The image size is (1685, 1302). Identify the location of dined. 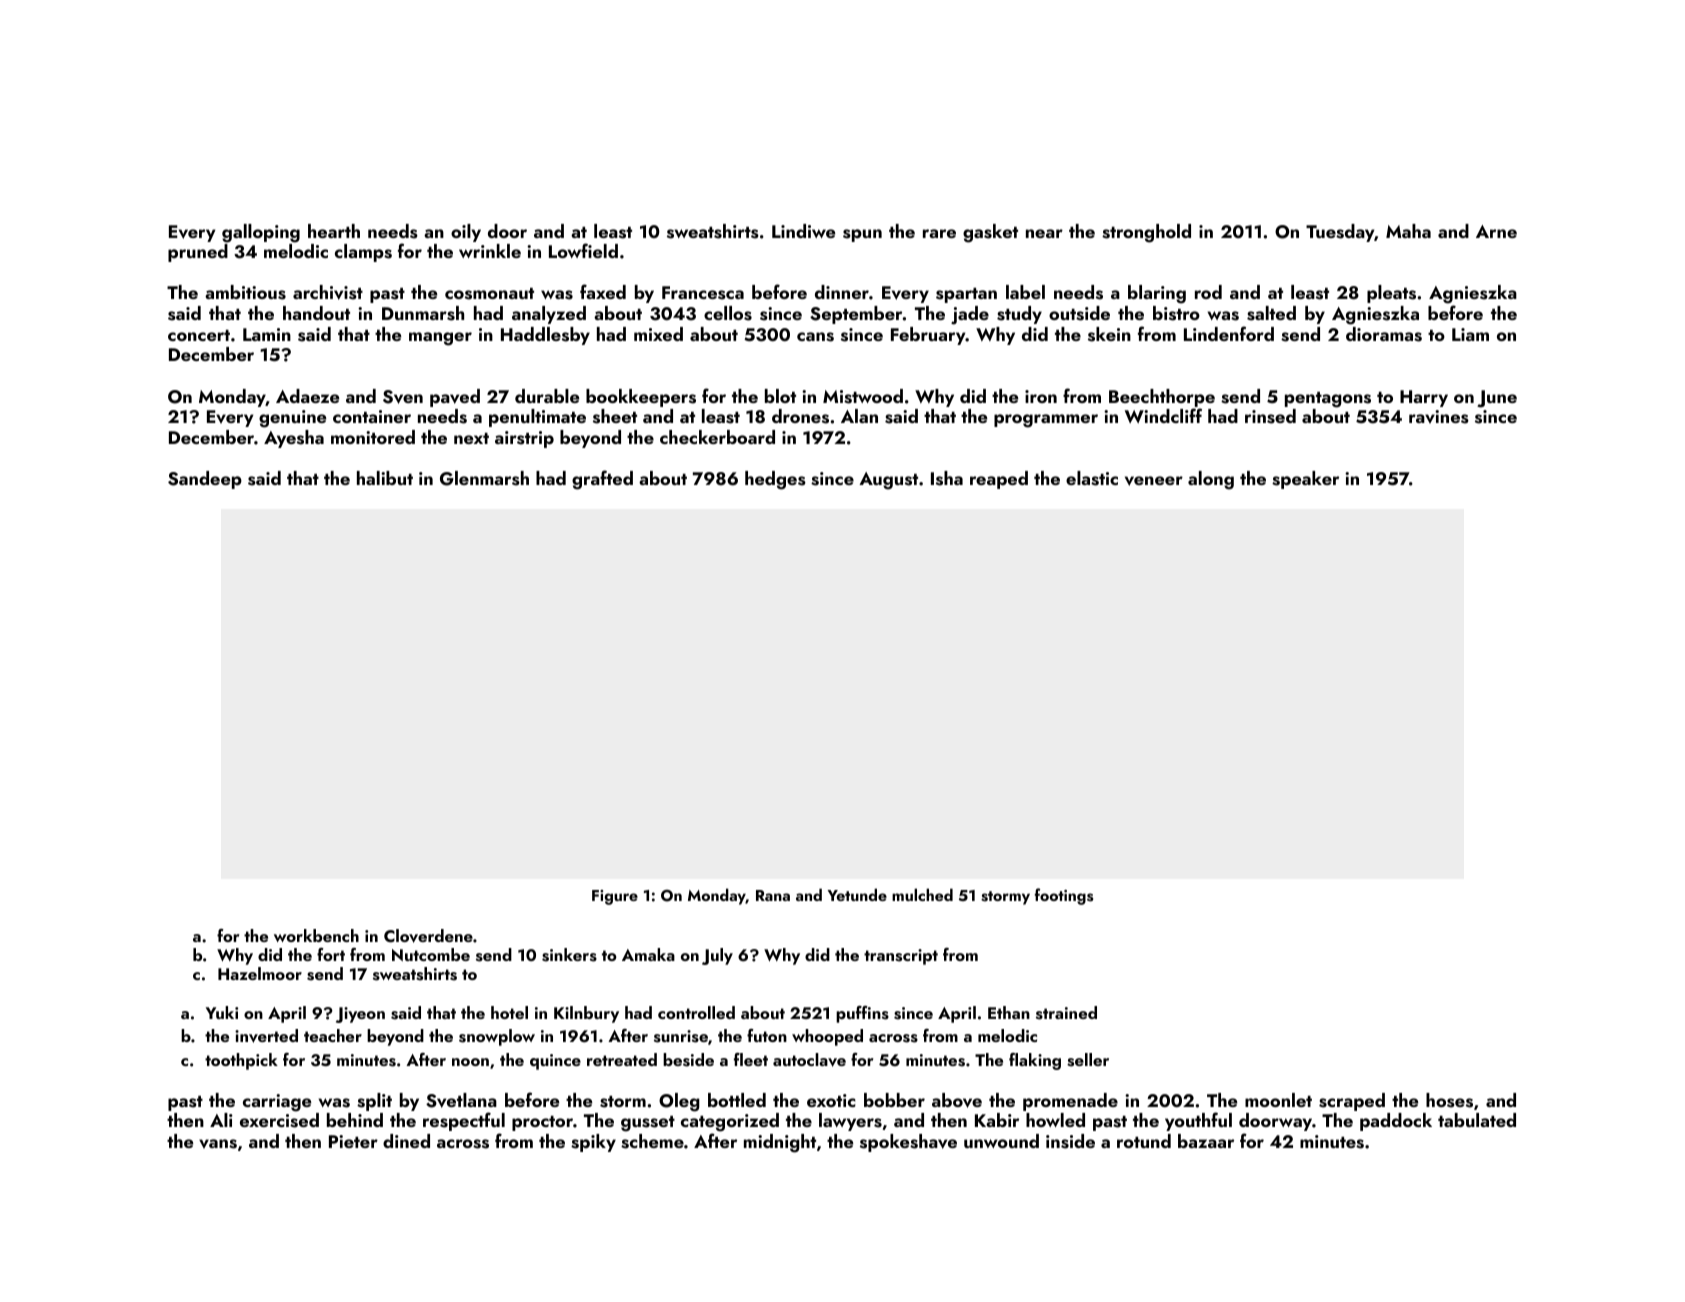
(406, 1141).
